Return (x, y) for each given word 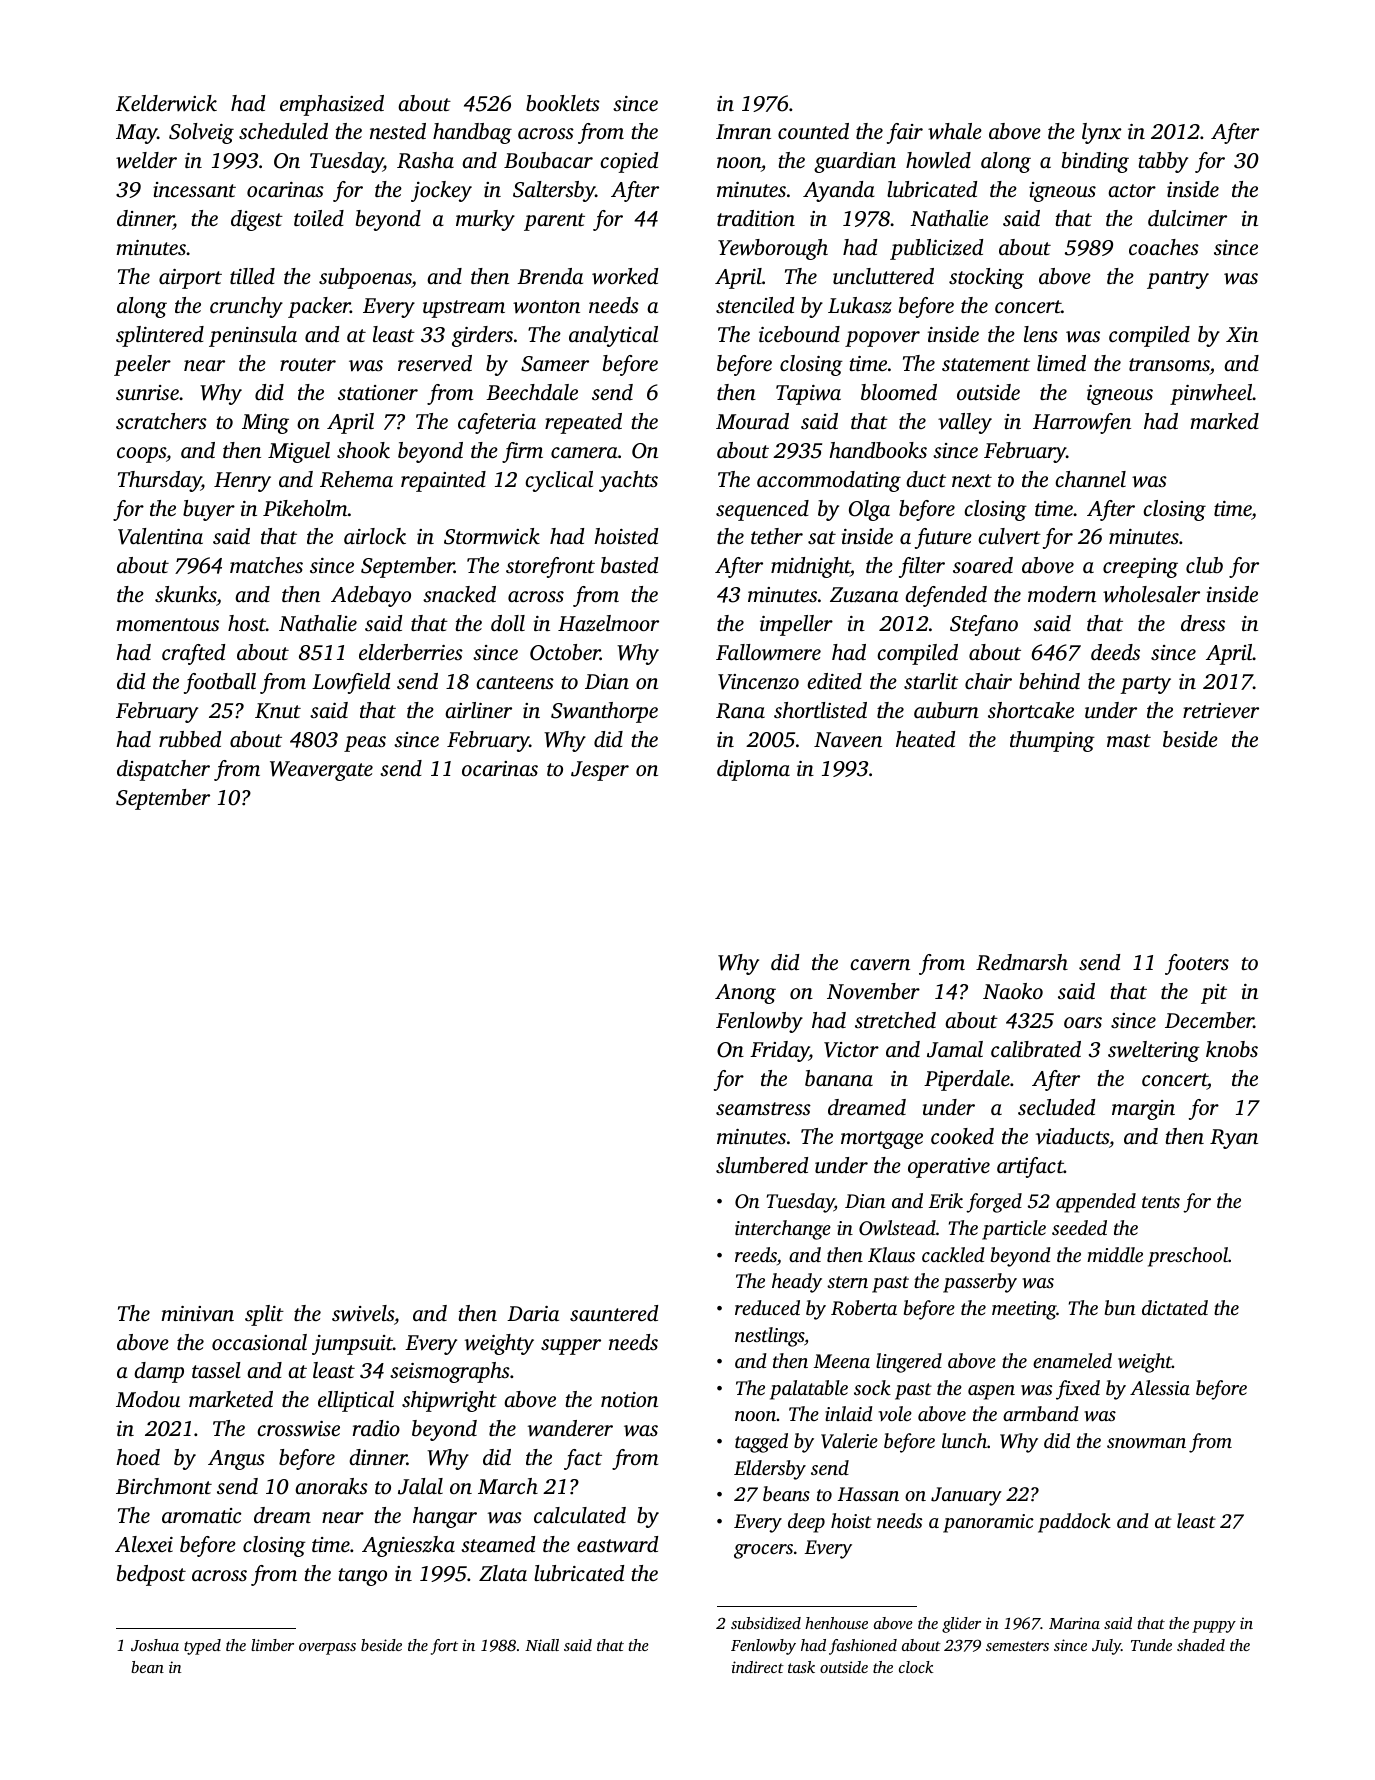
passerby (980, 1283)
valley (965, 423)
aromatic (201, 1515)
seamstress (763, 1108)
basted (629, 565)
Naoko (1013, 991)
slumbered (762, 1165)
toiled (319, 218)
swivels (363, 1313)
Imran (743, 131)
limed (1061, 363)
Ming (265, 424)
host (247, 623)
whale (955, 131)
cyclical (559, 481)
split (264, 1315)
